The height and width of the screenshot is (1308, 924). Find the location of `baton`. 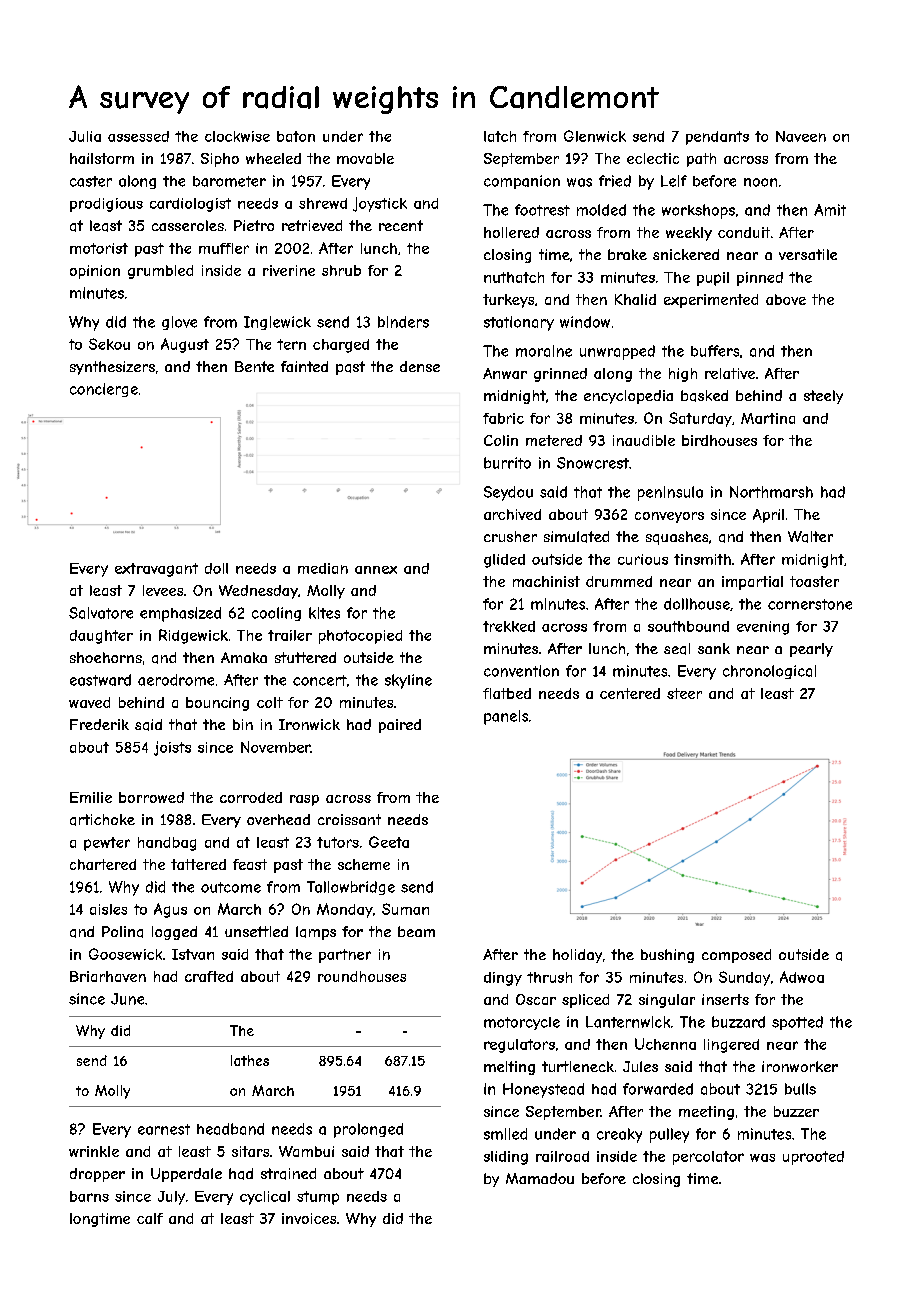

baton is located at coordinates (296, 136).
